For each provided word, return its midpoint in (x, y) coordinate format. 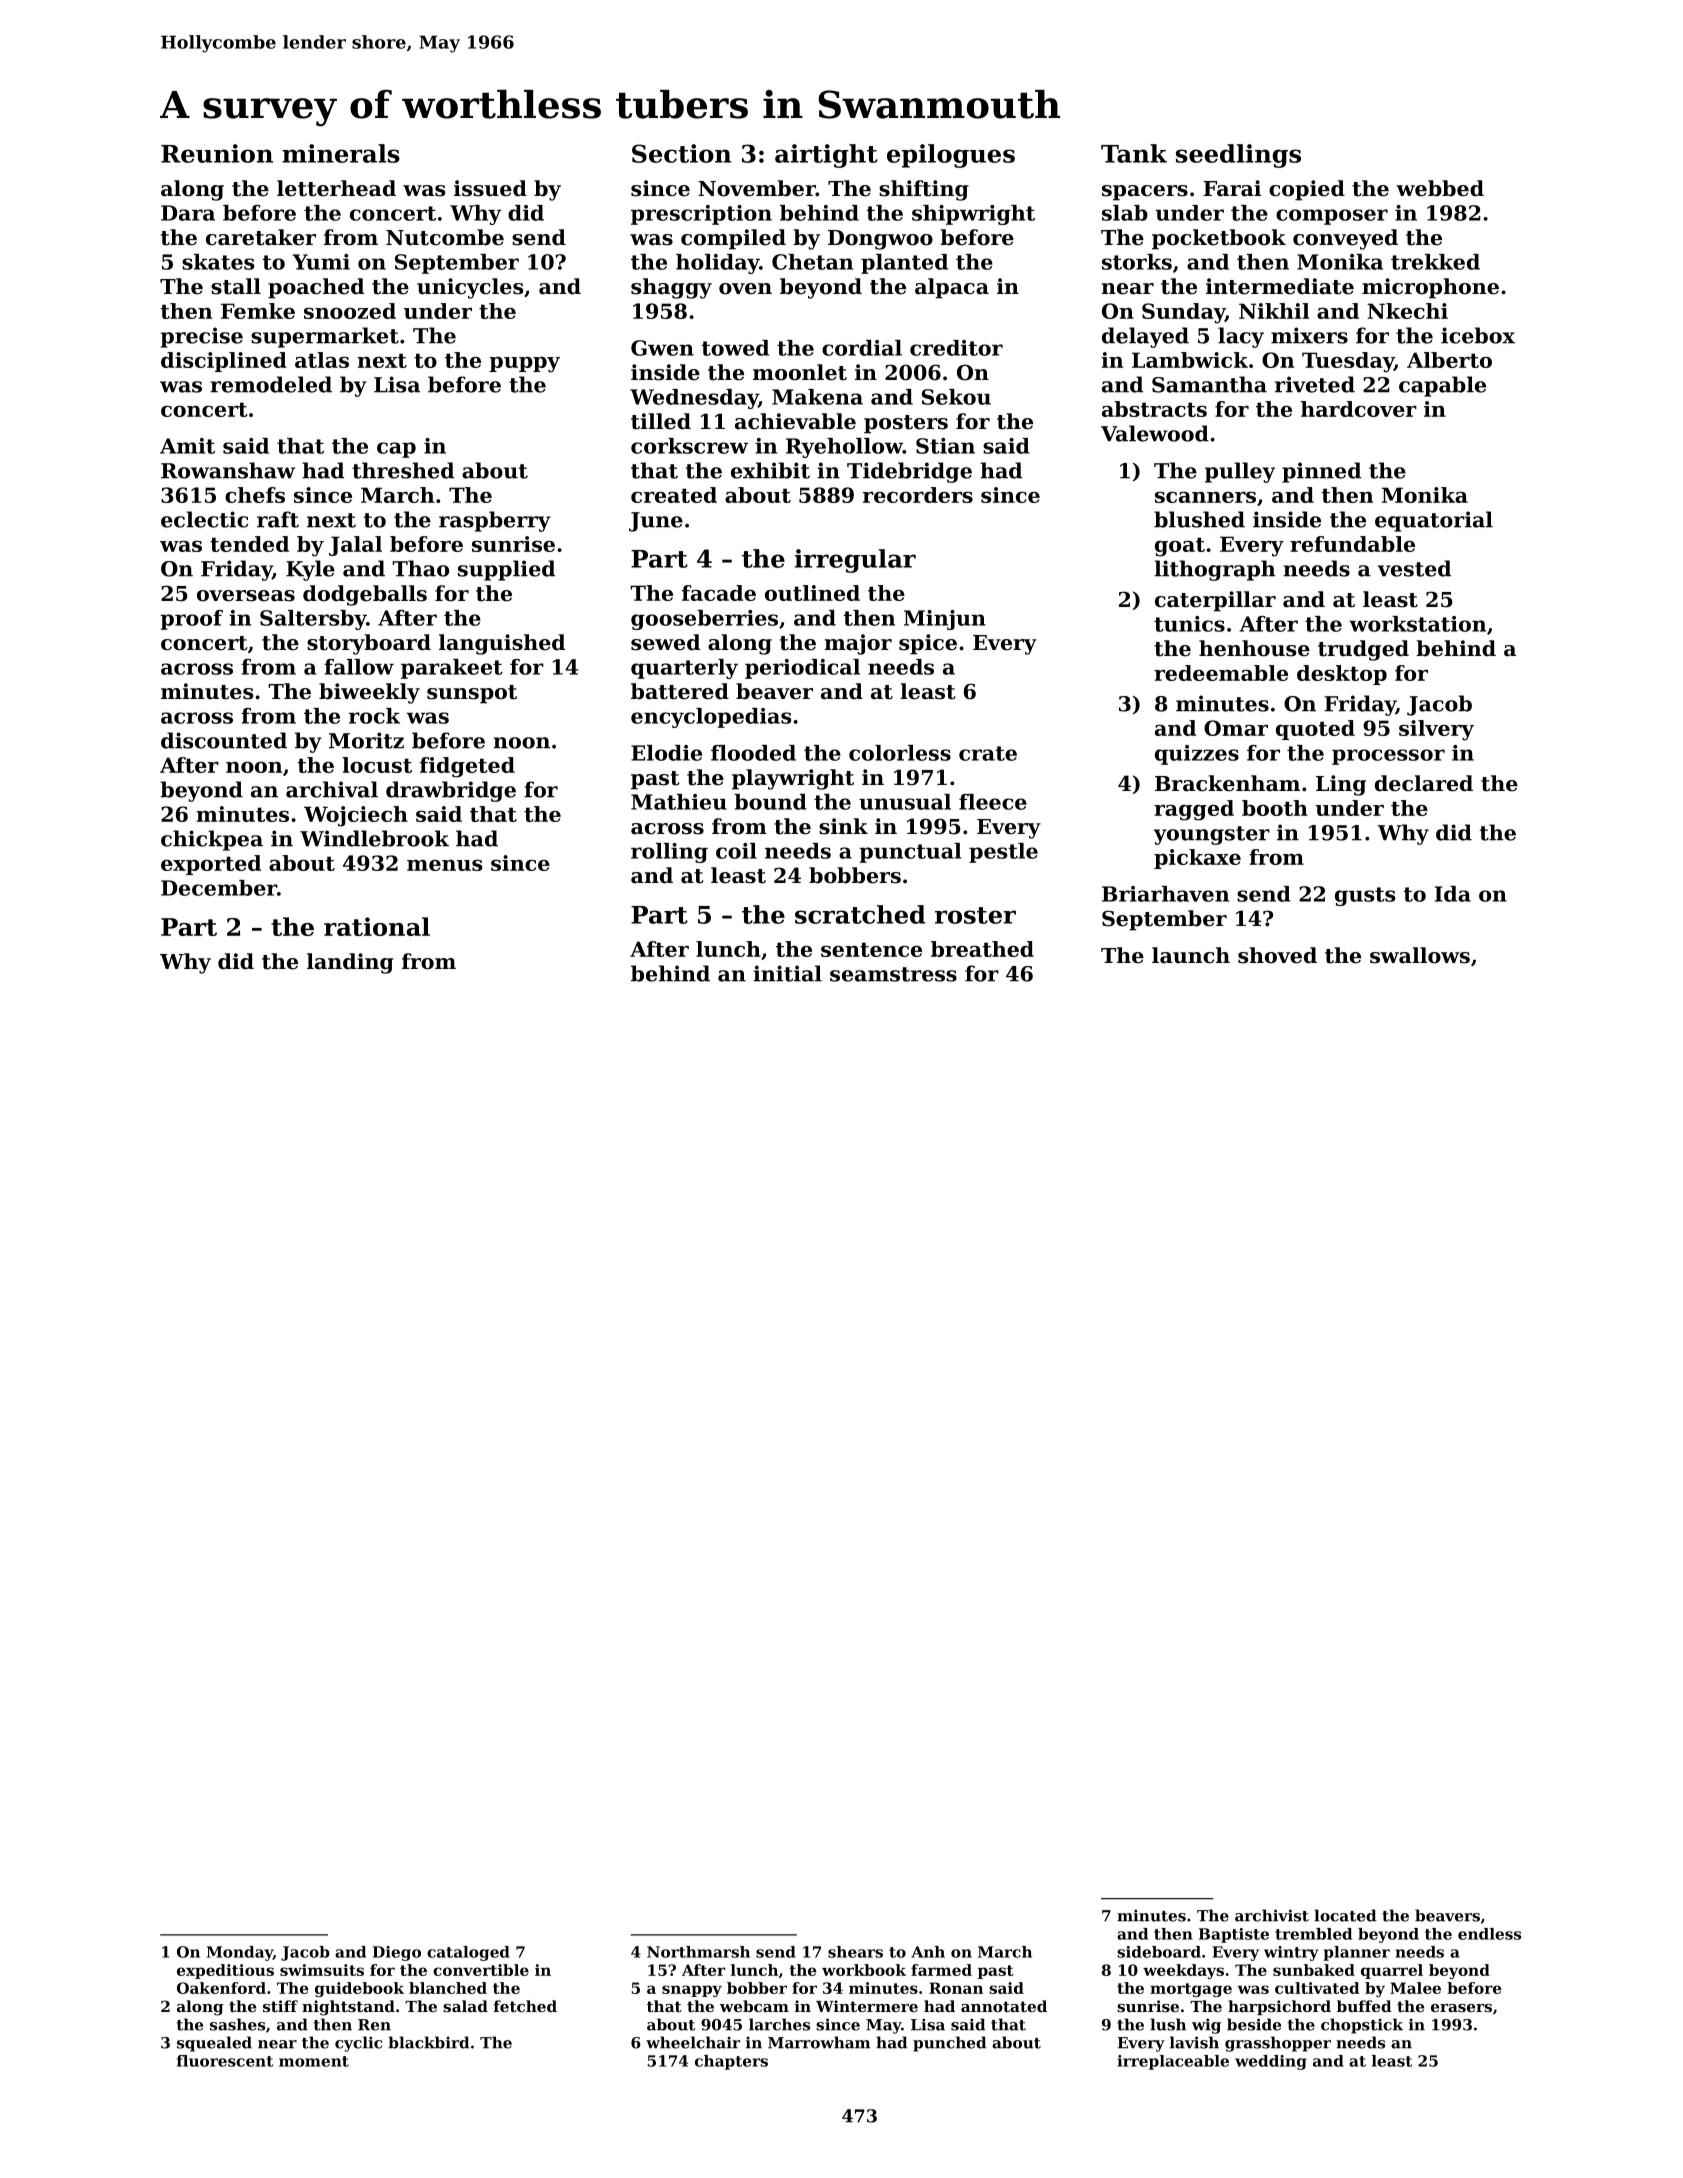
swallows (1420, 955)
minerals (341, 153)
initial (787, 973)
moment (314, 2061)
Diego (397, 1953)
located (1345, 1915)
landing (350, 963)
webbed (1440, 188)
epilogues (951, 156)
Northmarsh (698, 1952)
